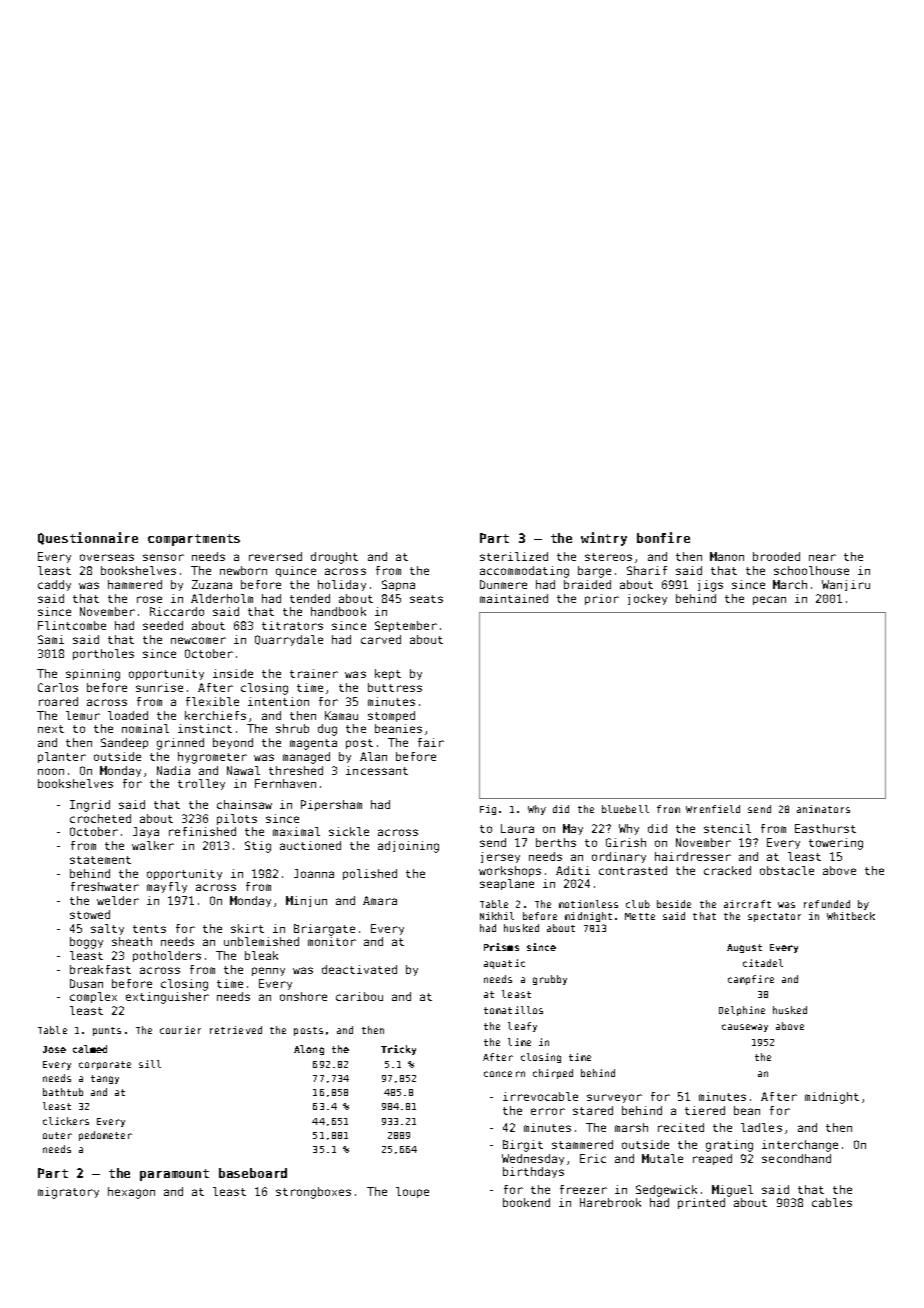  Describe the element at coordinates (523, 1146) in the image. I see `Birgit` at that location.
